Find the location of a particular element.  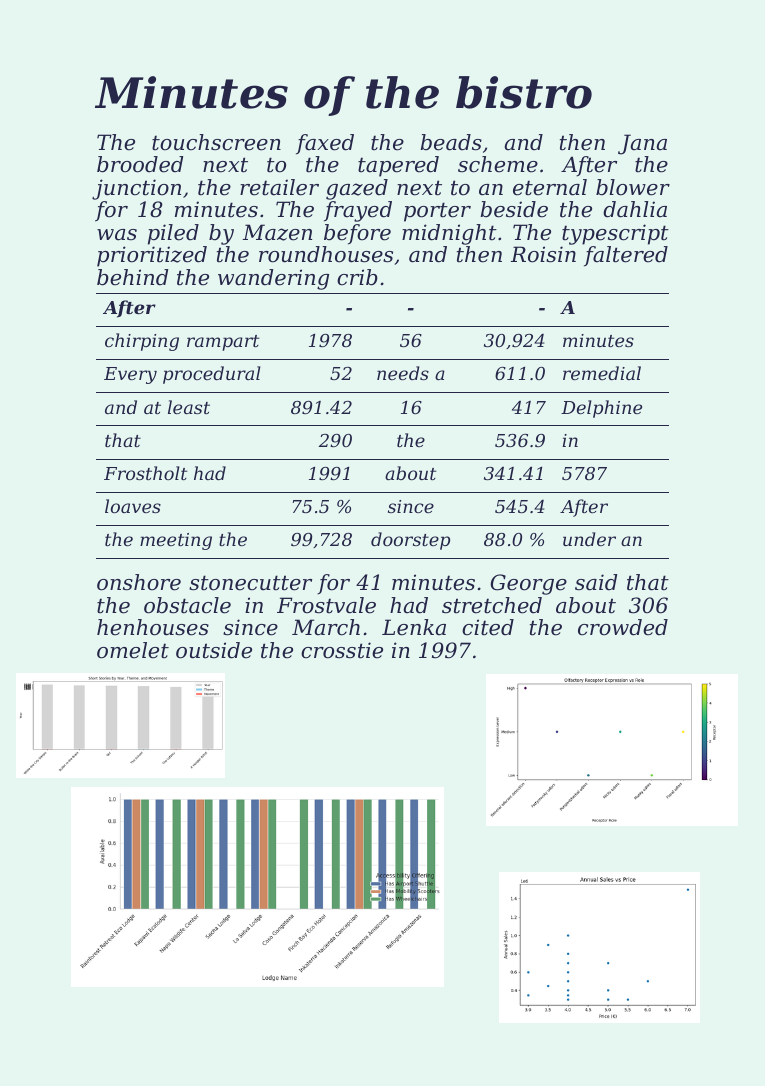

onshore is located at coordinates (139, 582).
